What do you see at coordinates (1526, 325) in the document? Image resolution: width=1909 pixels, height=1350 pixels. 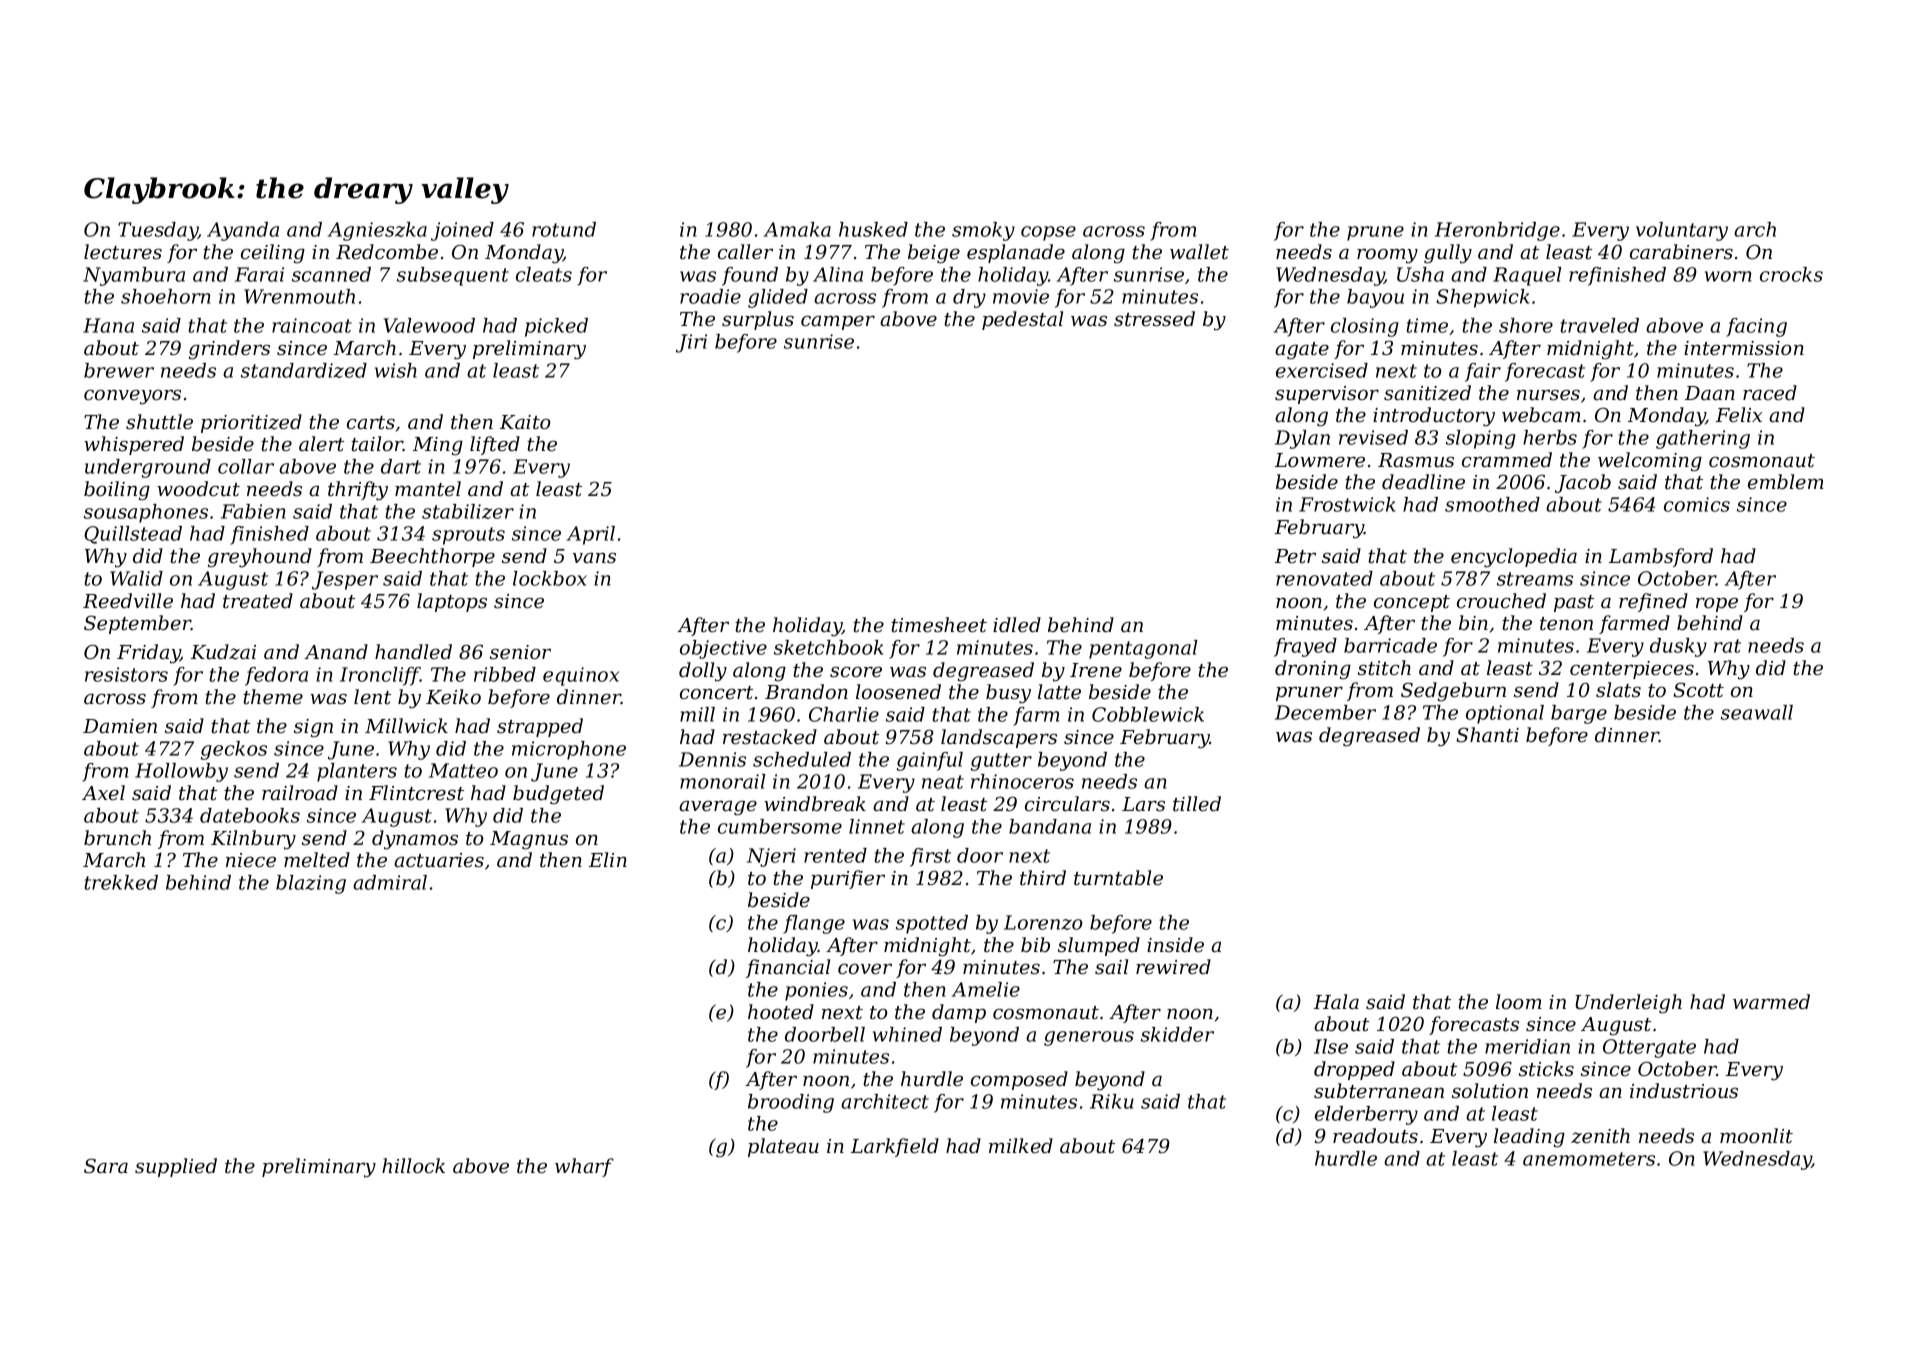 I see `shore` at bounding box center [1526, 325].
